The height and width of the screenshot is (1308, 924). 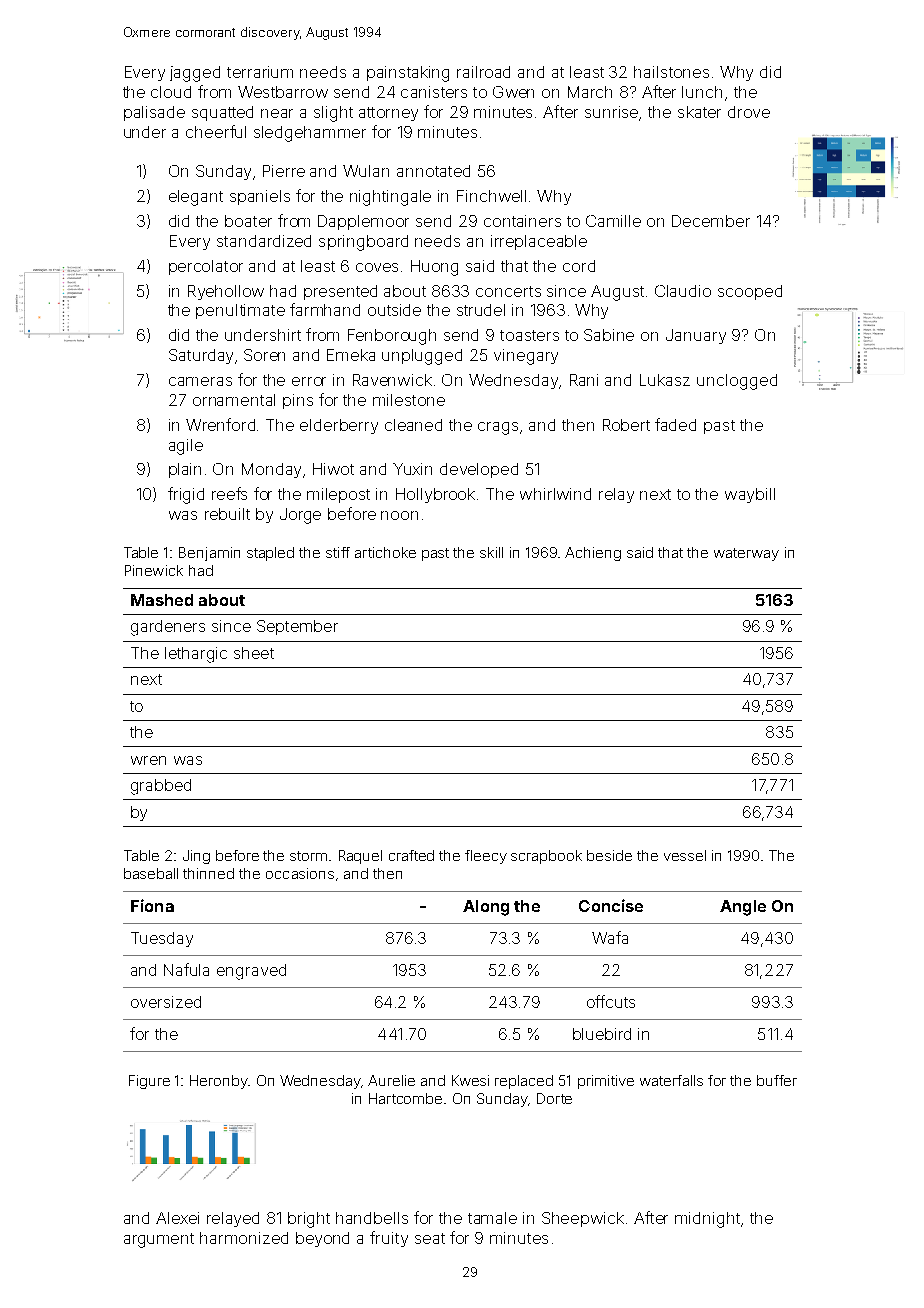 I want to click on fleecy, so click(x=486, y=857).
